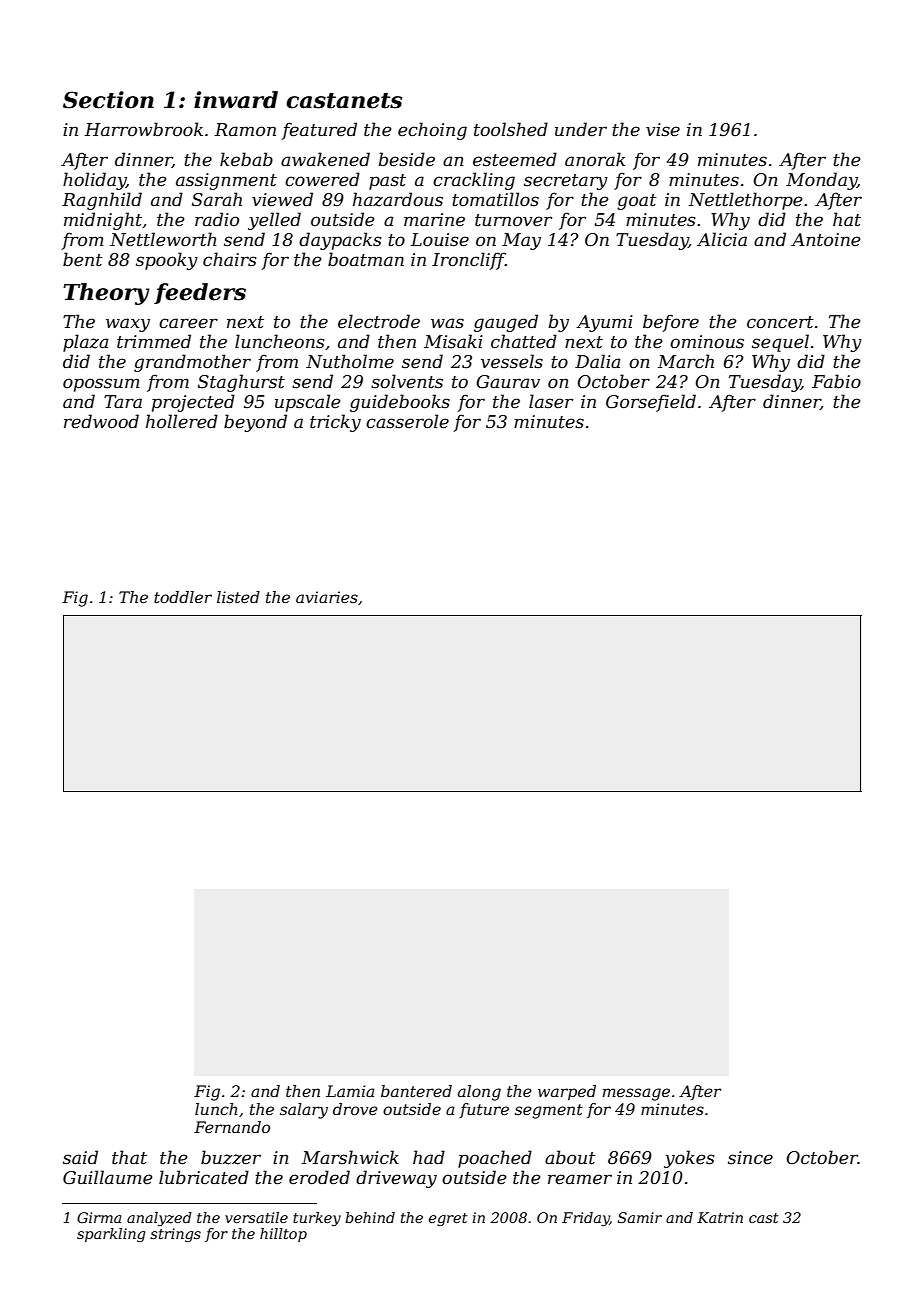 The height and width of the document is (1308, 924). I want to click on toddler, so click(183, 597).
